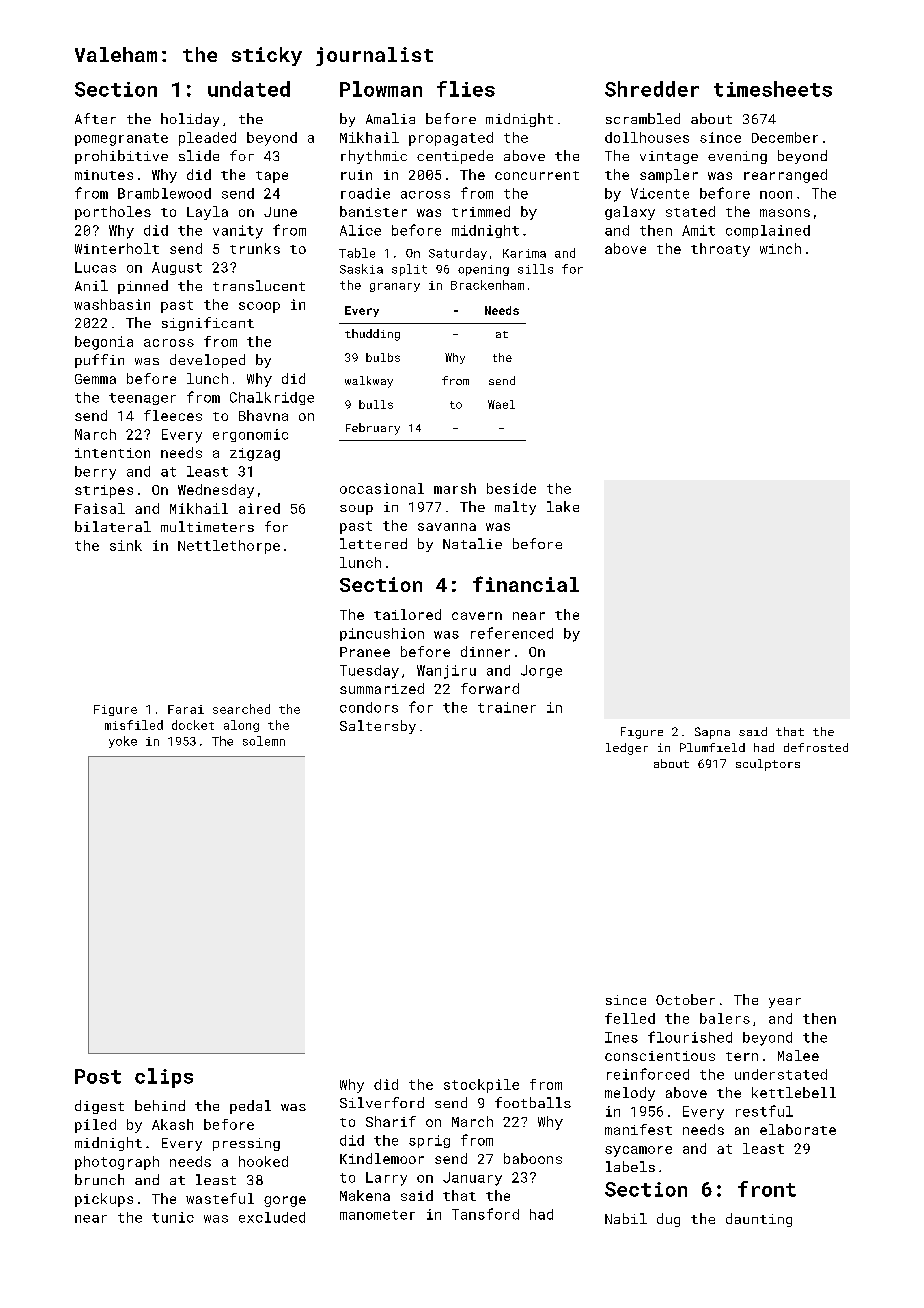 The image size is (924, 1308). Describe the element at coordinates (249, 89) in the screenshot. I see `undated` at that location.
